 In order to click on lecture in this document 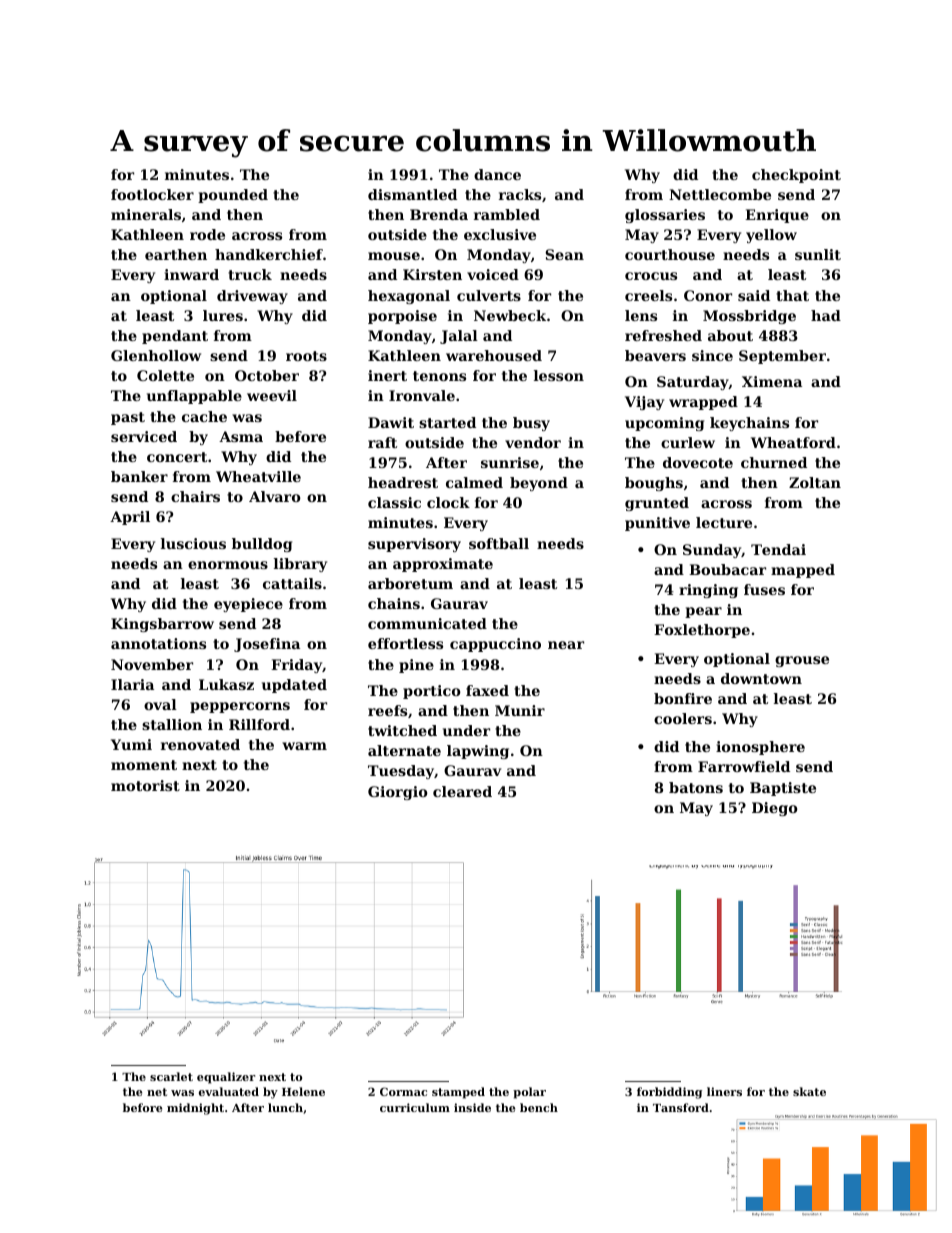, I will do `click(724, 522)`.
